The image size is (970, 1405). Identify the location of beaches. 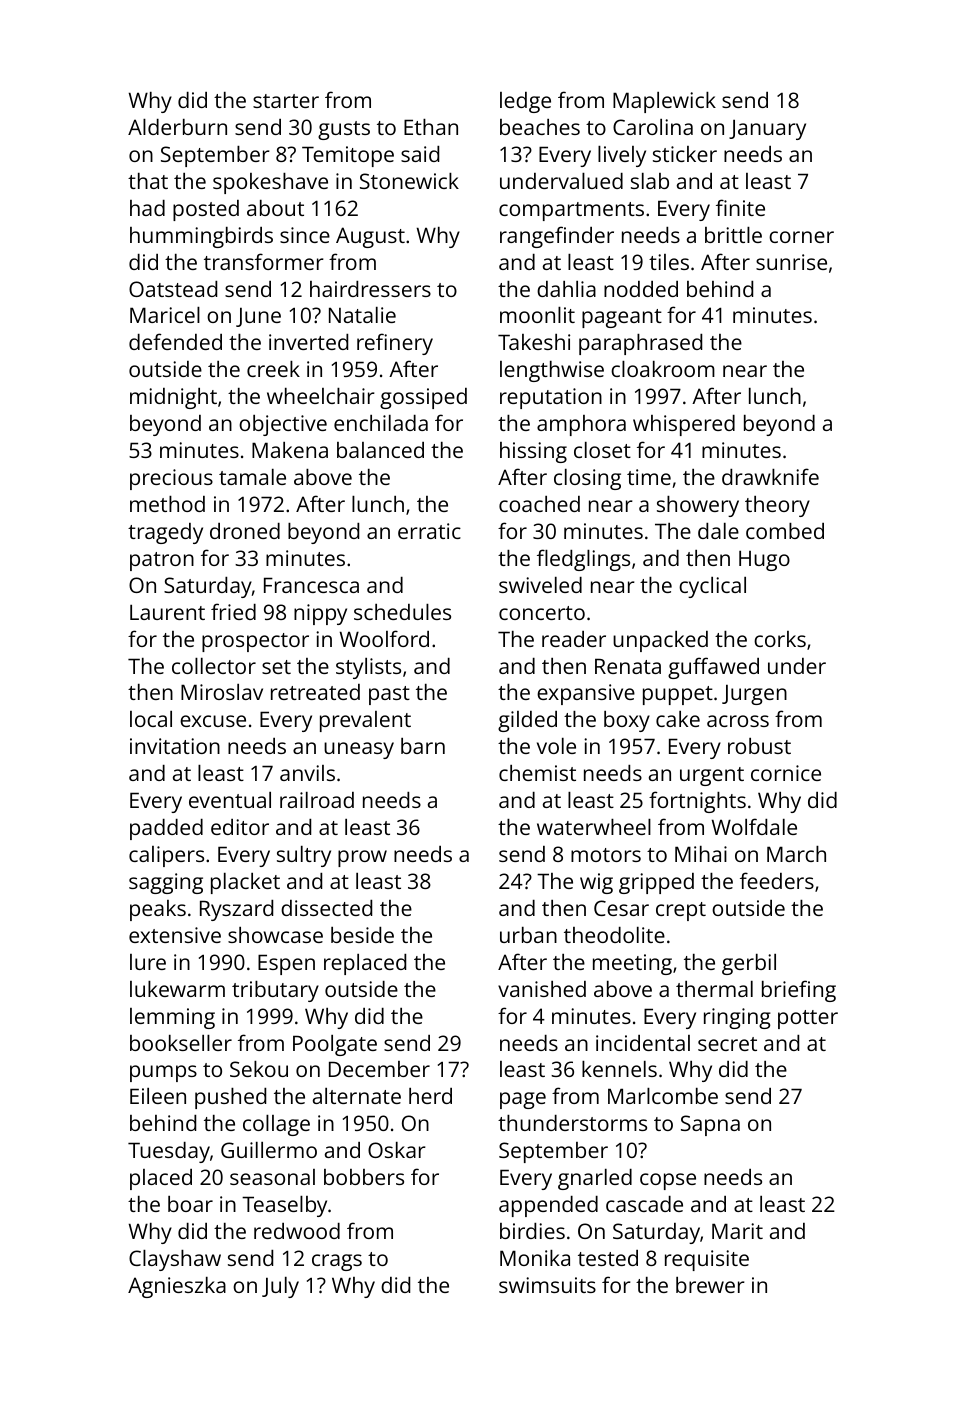
(540, 127).
